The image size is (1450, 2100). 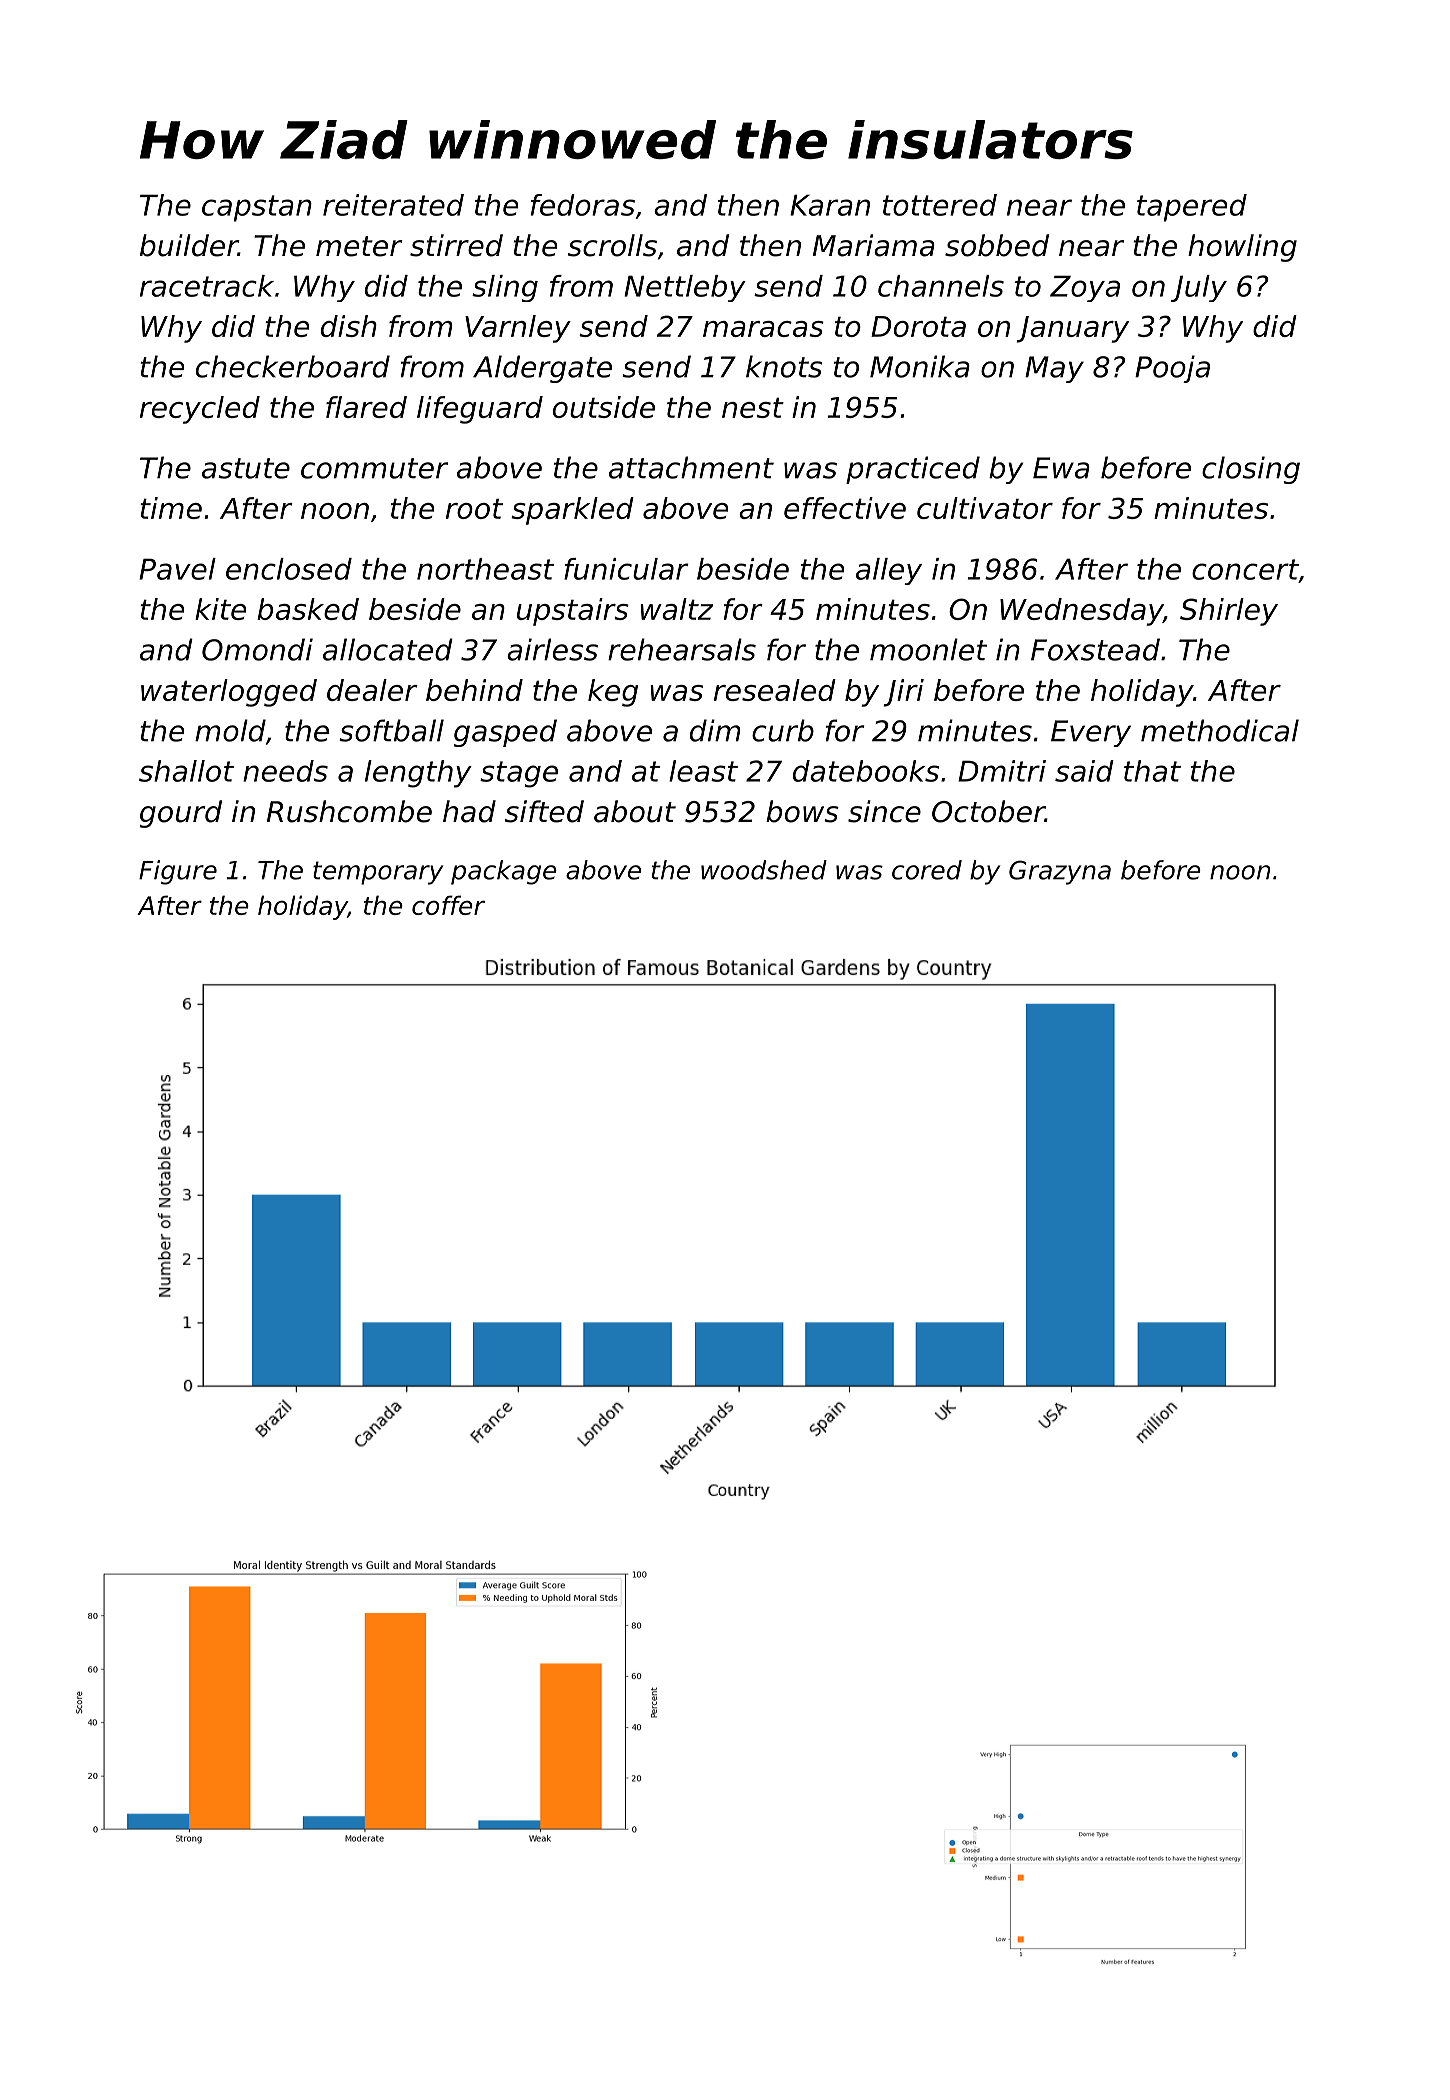 I want to click on time, so click(x=171, y=508).
